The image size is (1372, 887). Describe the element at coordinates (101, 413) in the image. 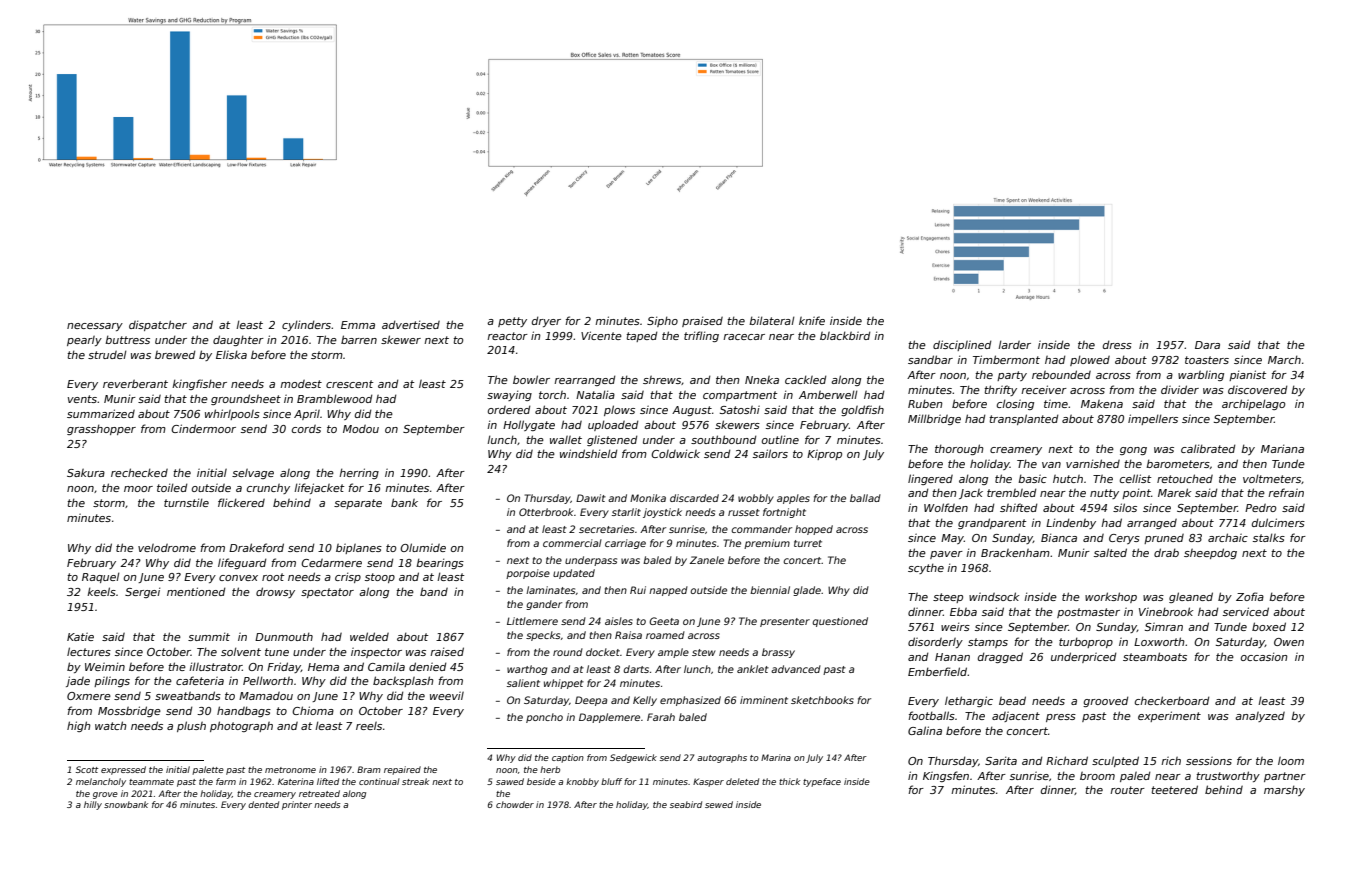

I see `summarized` at that location.
